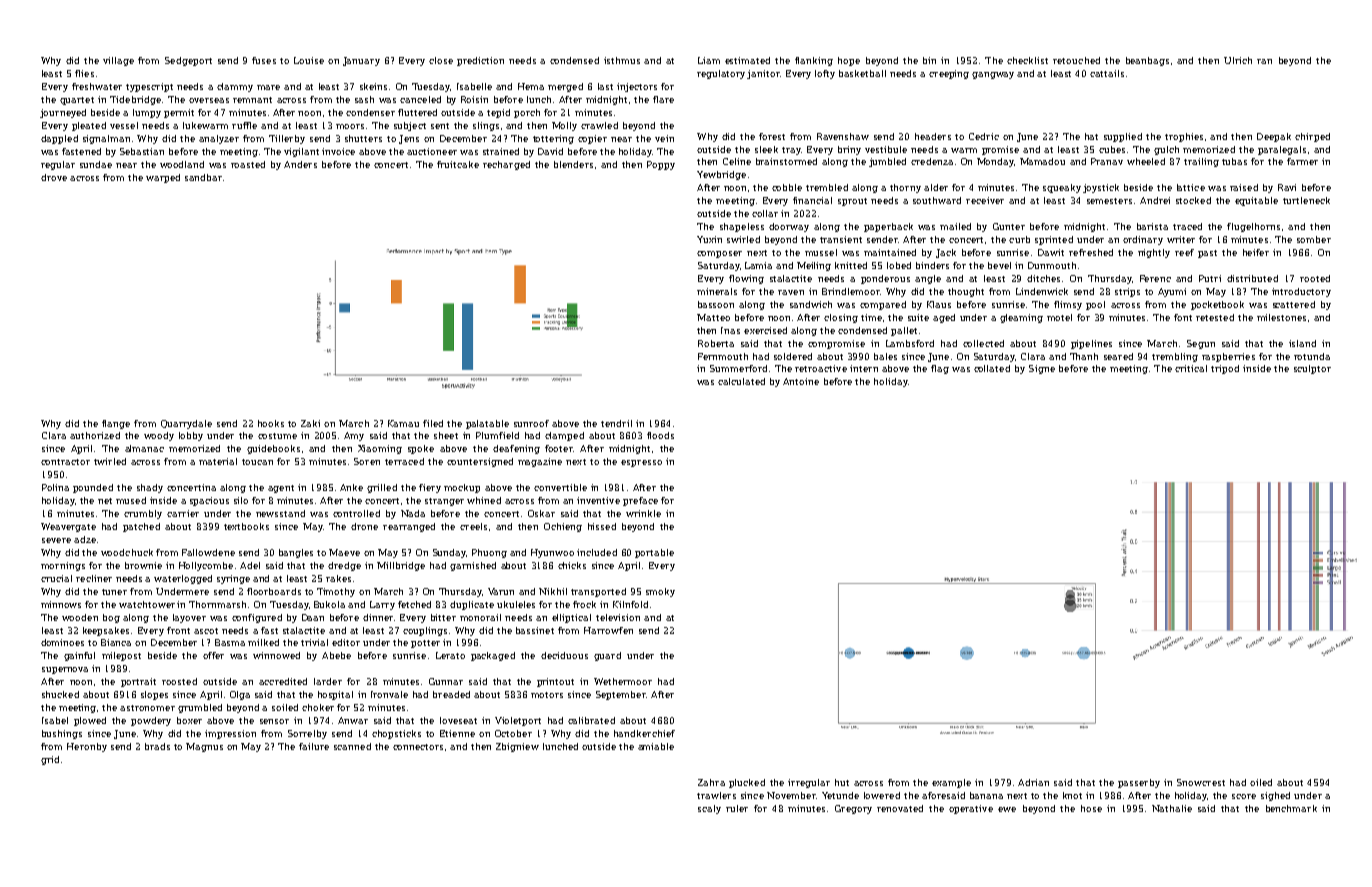  Describe the element at coordinates (552, 553) in the screenshot. I see `Hyunwoo` at that location.
